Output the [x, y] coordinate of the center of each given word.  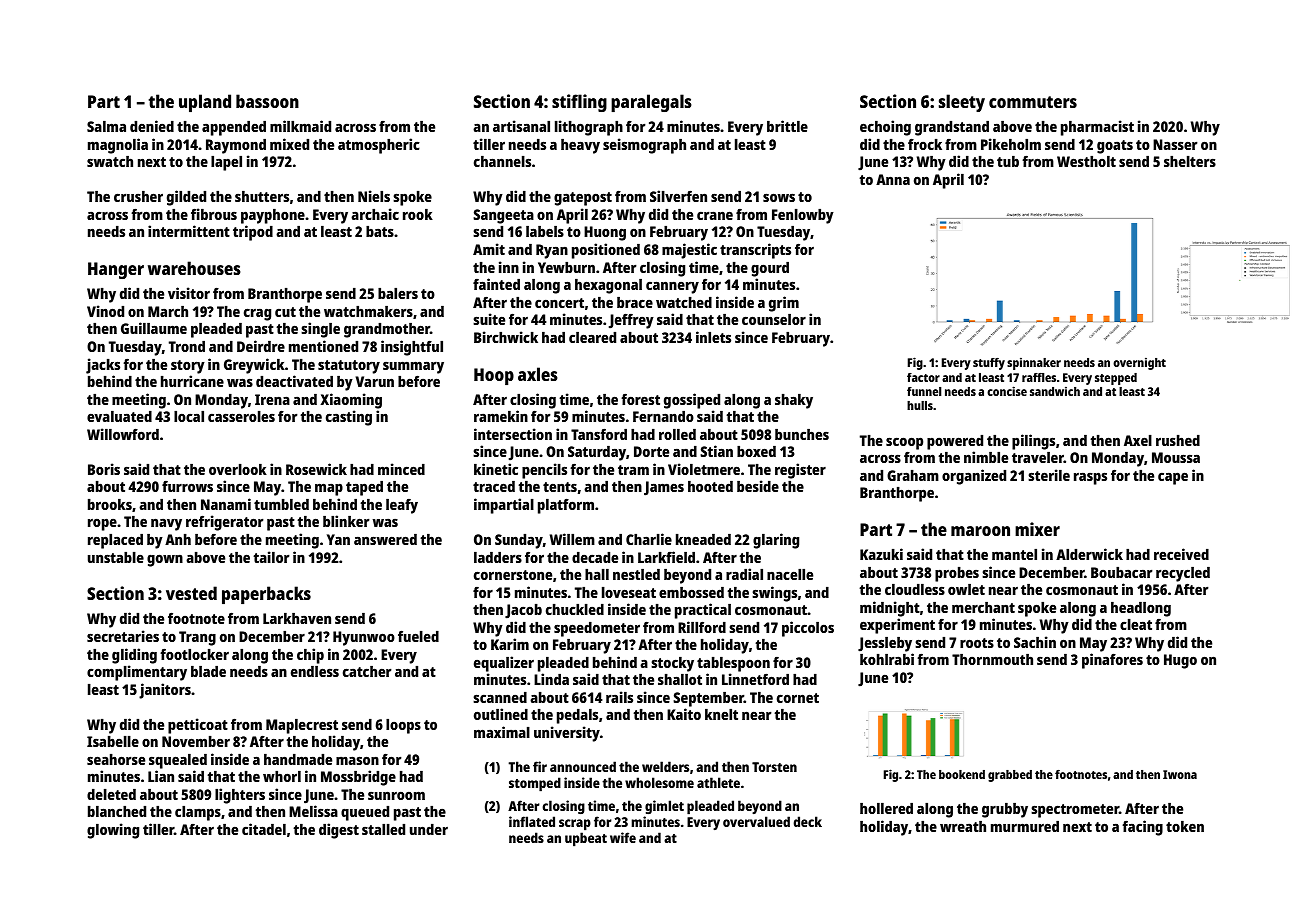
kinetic [496, 469]
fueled [418, 636]
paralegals [651, 103]
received [1181, 554]
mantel [1014, 554]
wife [623, 837]
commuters [1033, 102]
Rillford [702, 627]
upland [205, 103]
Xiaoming [351, 401]
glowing [113, 831]
